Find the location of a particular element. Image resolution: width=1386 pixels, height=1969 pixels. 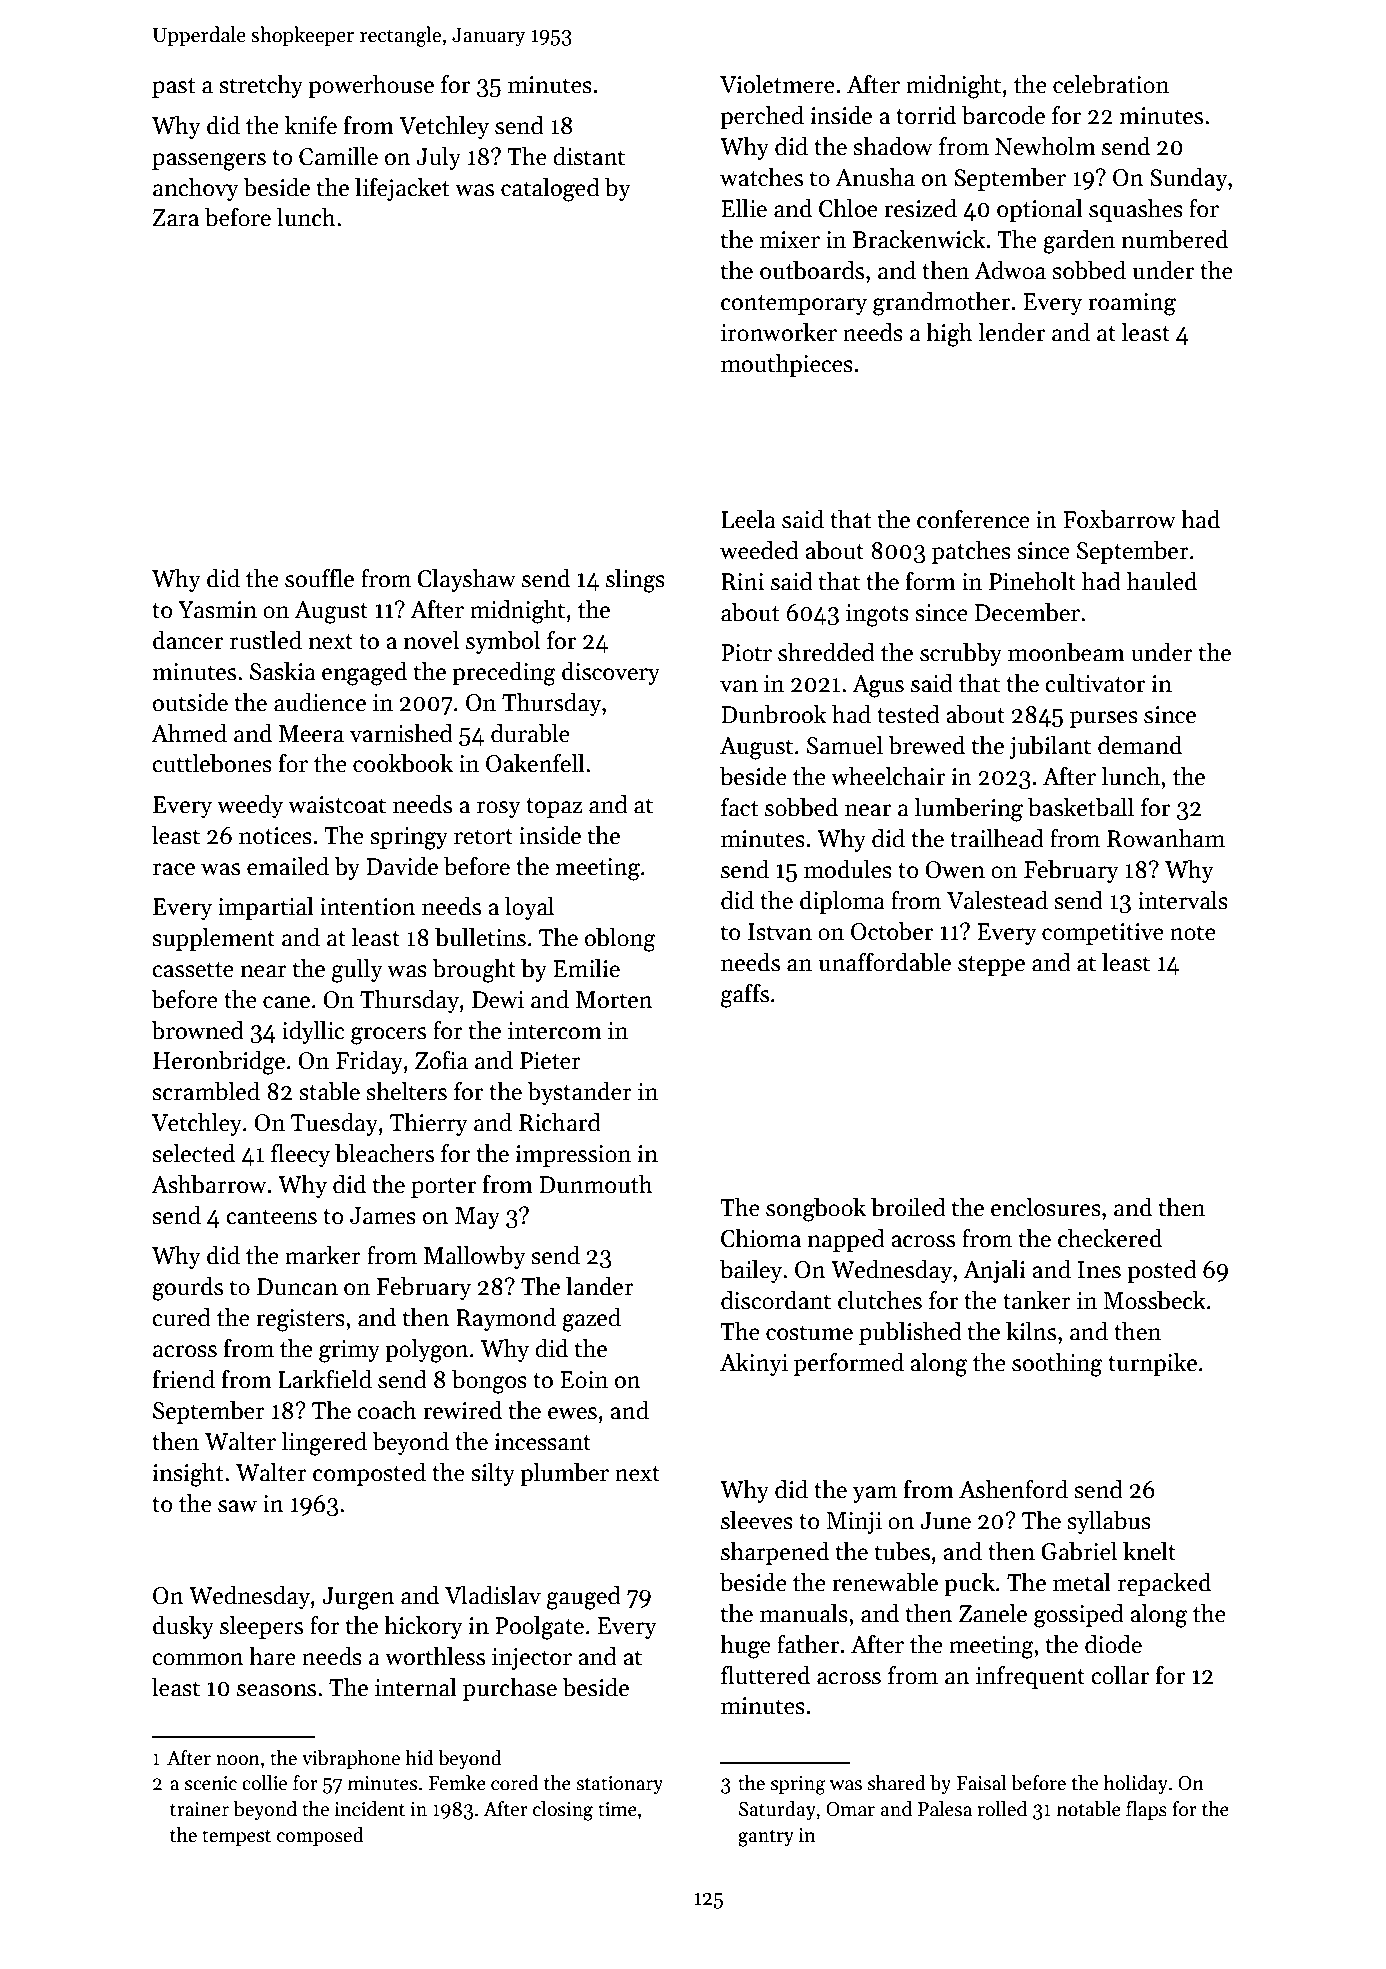

celebration is located at coordinates (1111, 84).
